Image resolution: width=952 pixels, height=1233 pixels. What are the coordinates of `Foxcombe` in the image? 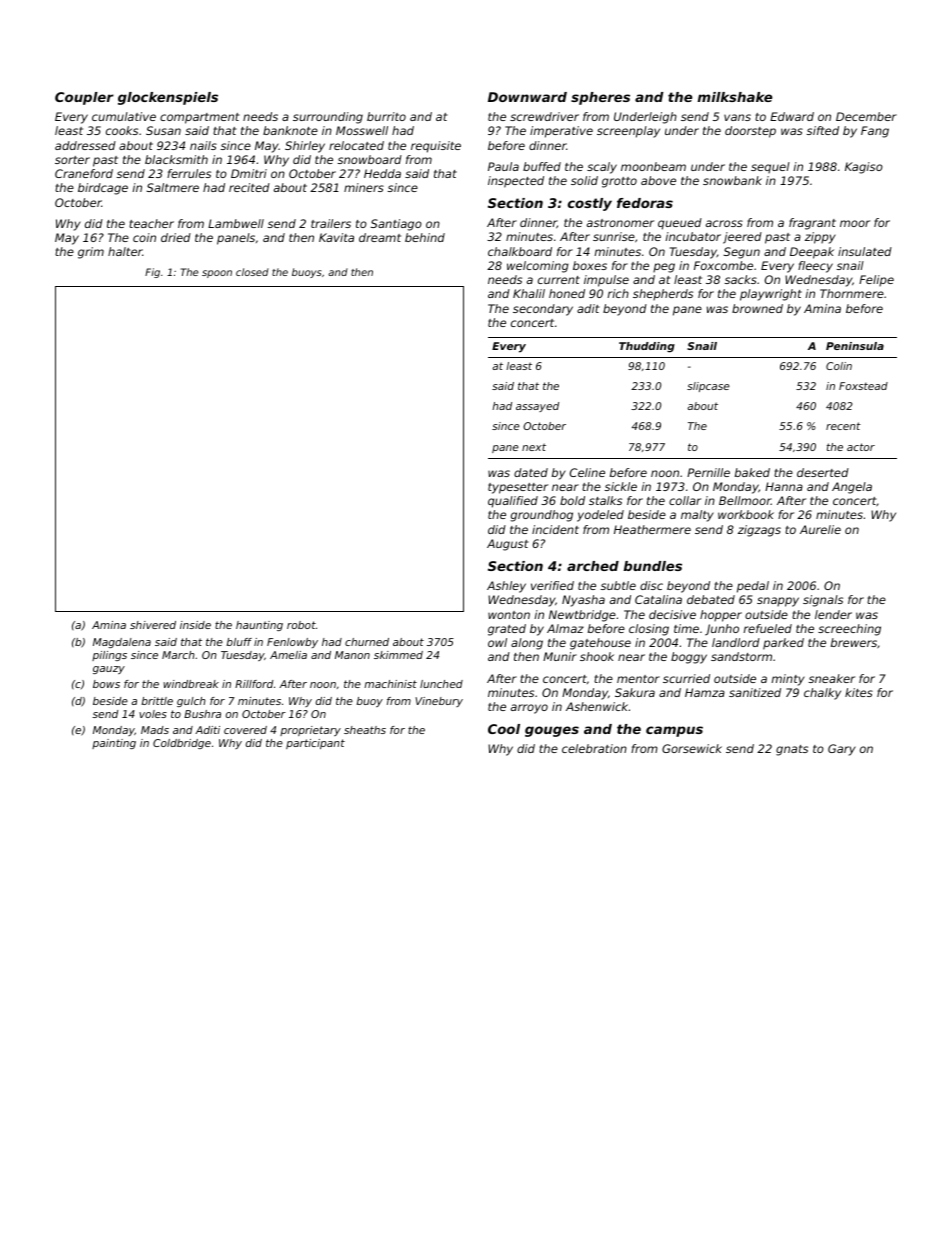 It's located at (723, 265).
